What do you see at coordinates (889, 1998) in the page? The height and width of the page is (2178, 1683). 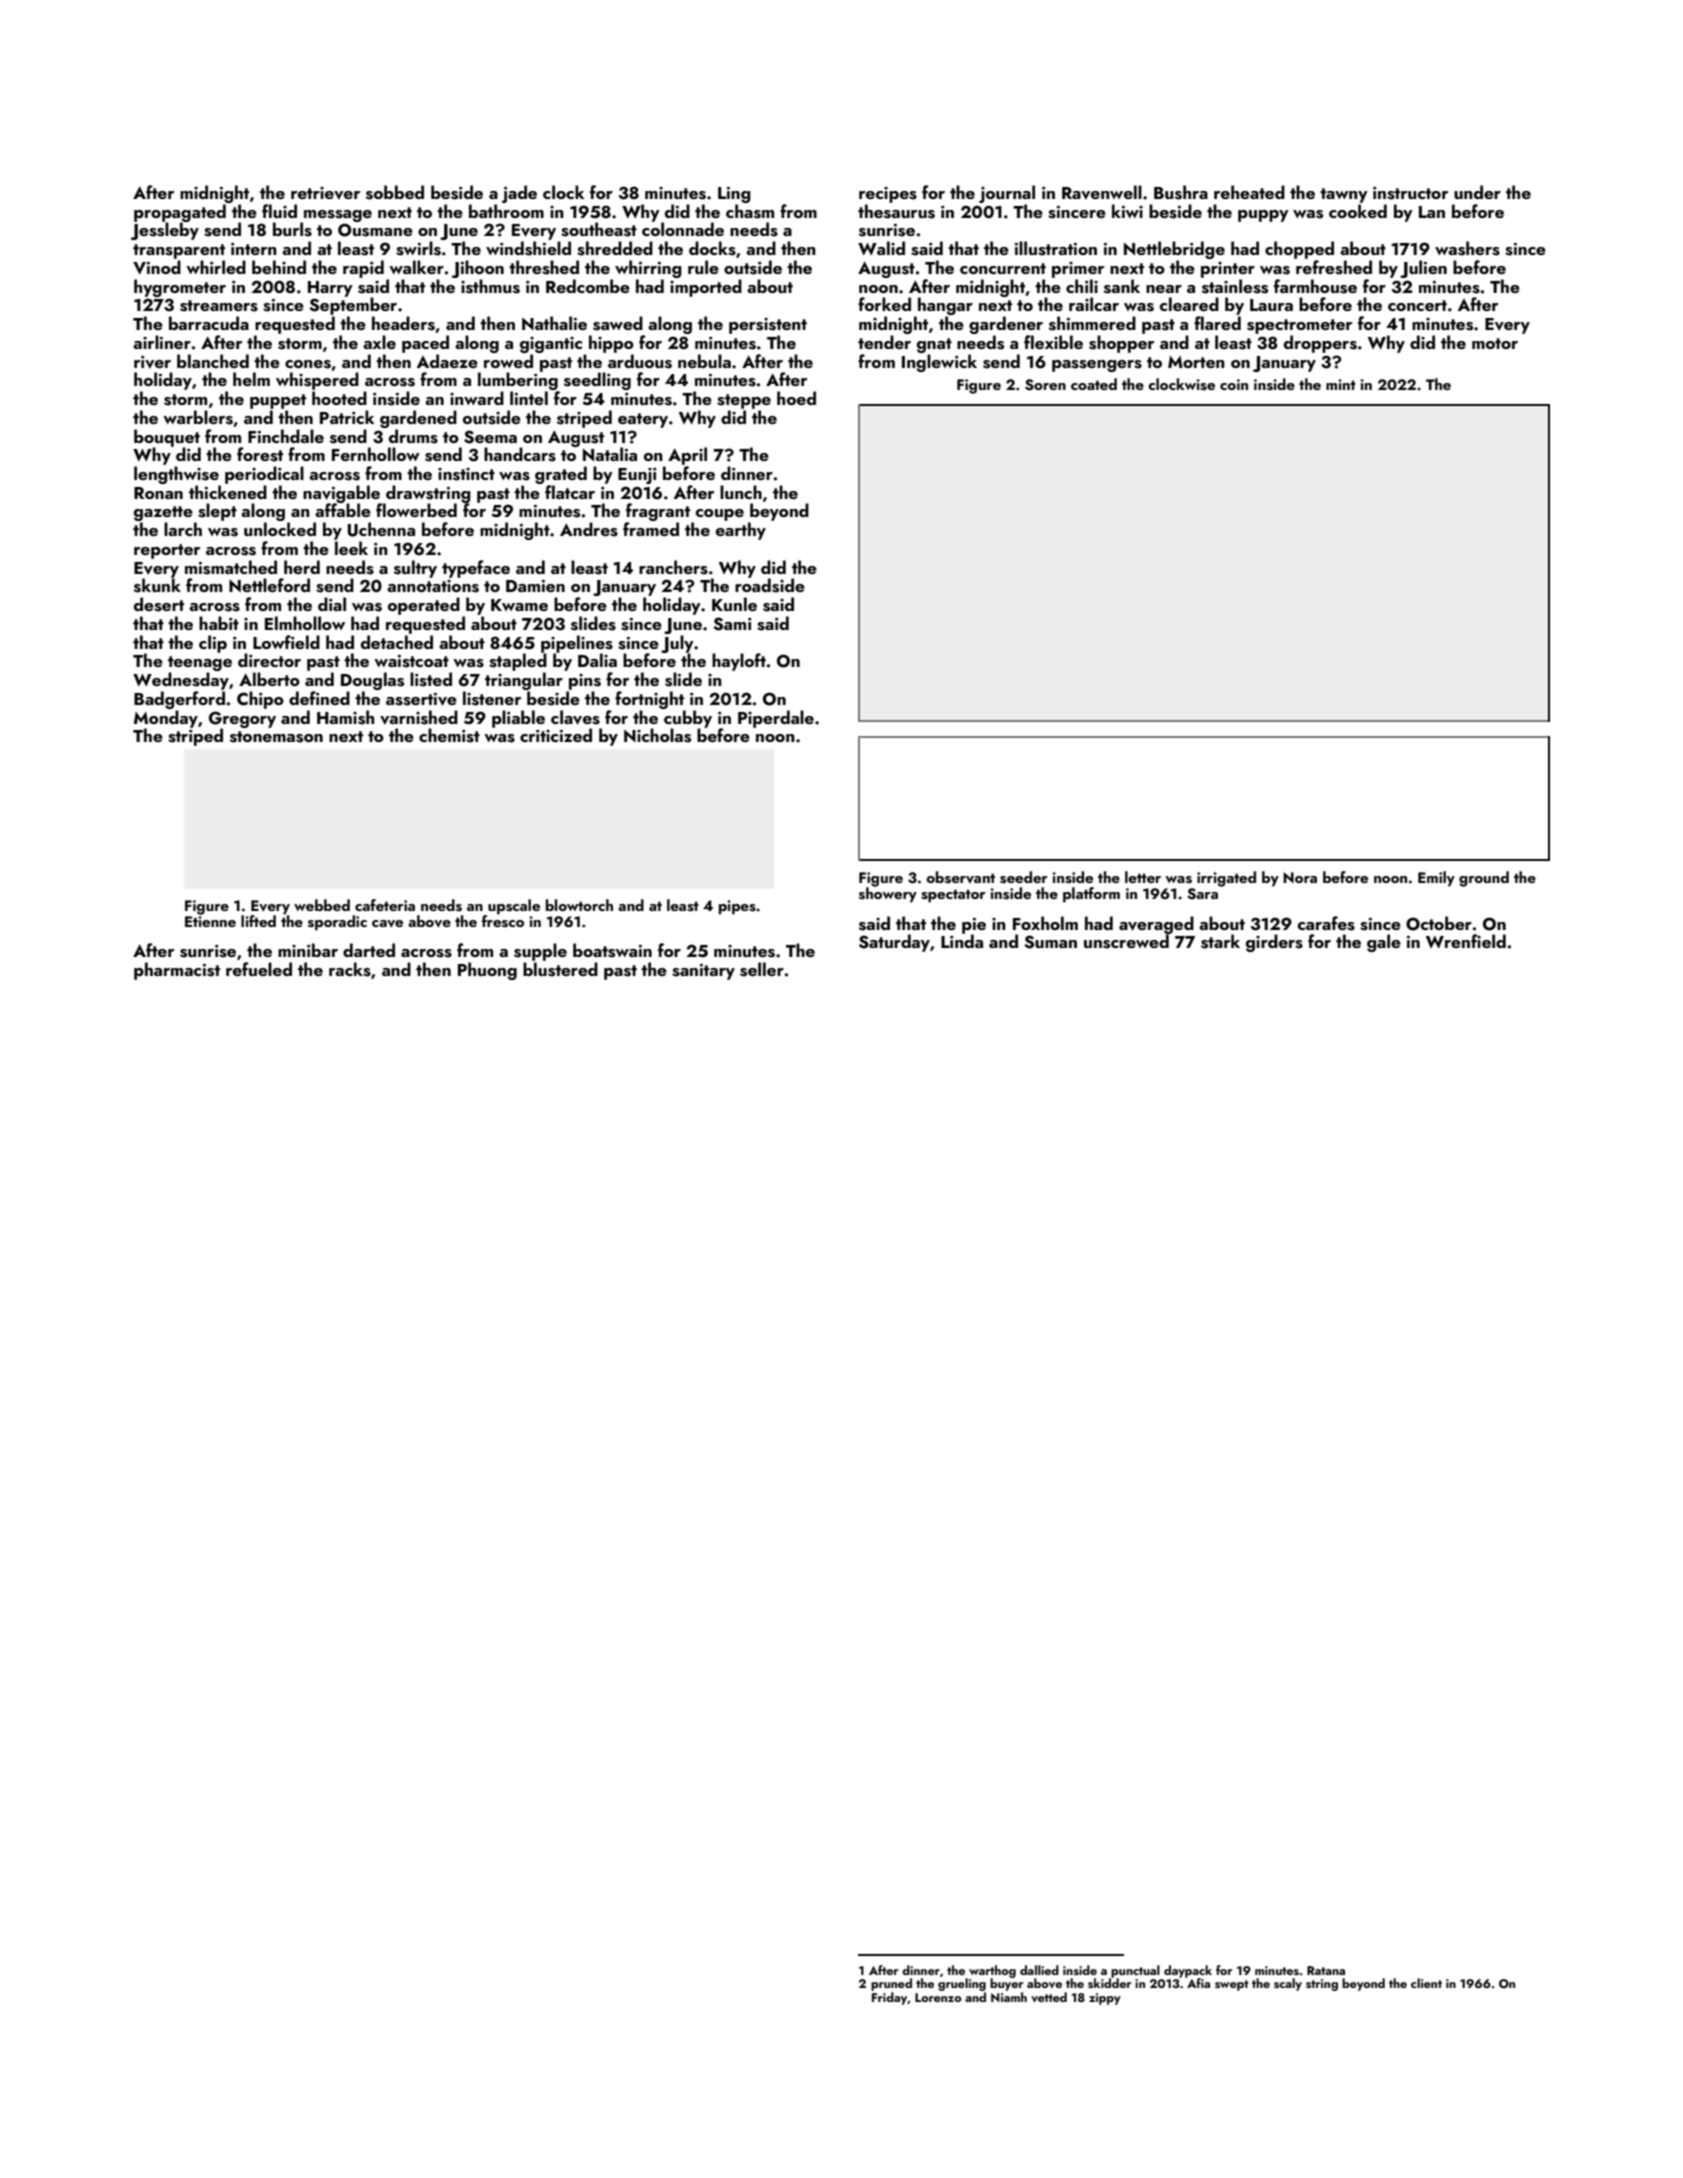 I see `Friday` at bounding box center [889, 1998].
